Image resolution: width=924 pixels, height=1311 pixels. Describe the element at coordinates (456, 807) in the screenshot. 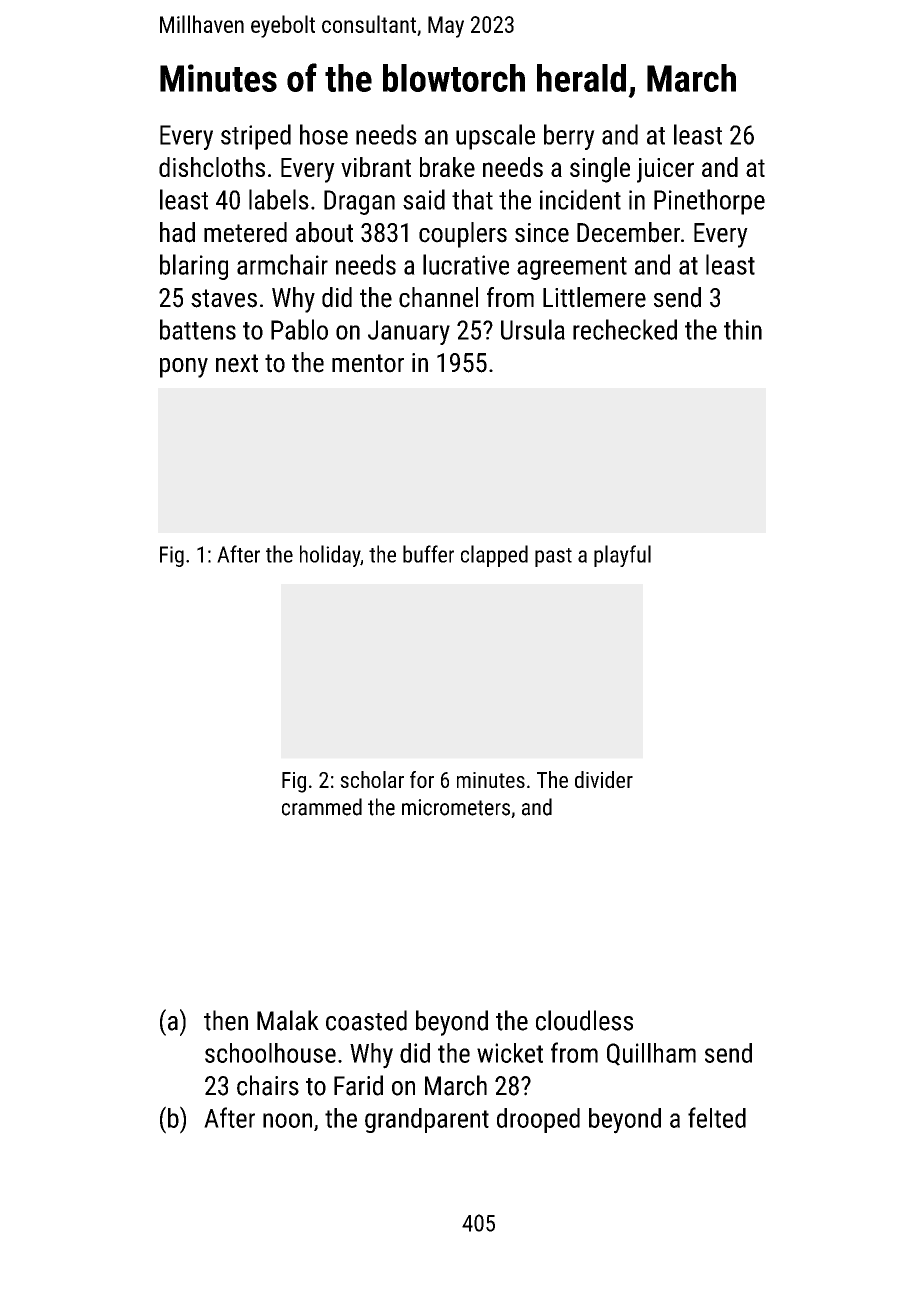

I see `micrometers` at that location.
